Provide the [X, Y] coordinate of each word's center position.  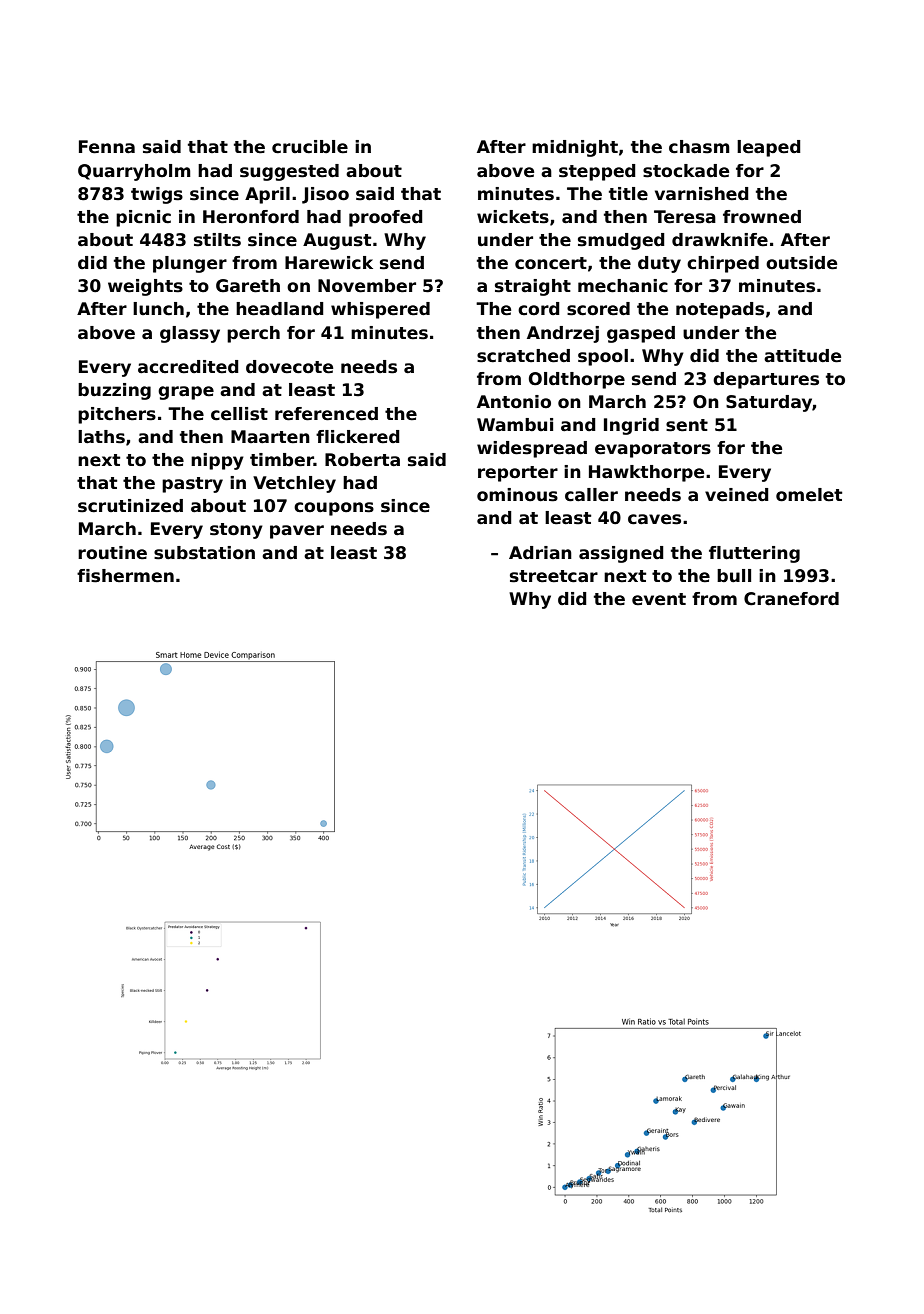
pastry [192, 485]
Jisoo [325, 195]
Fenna [107, 147]
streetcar [554, 576]
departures [766, 380]
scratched [523, 356]
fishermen [125, 576]
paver [297, 532]
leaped [769, 148]
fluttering [754, 554]
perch [253, 334]
